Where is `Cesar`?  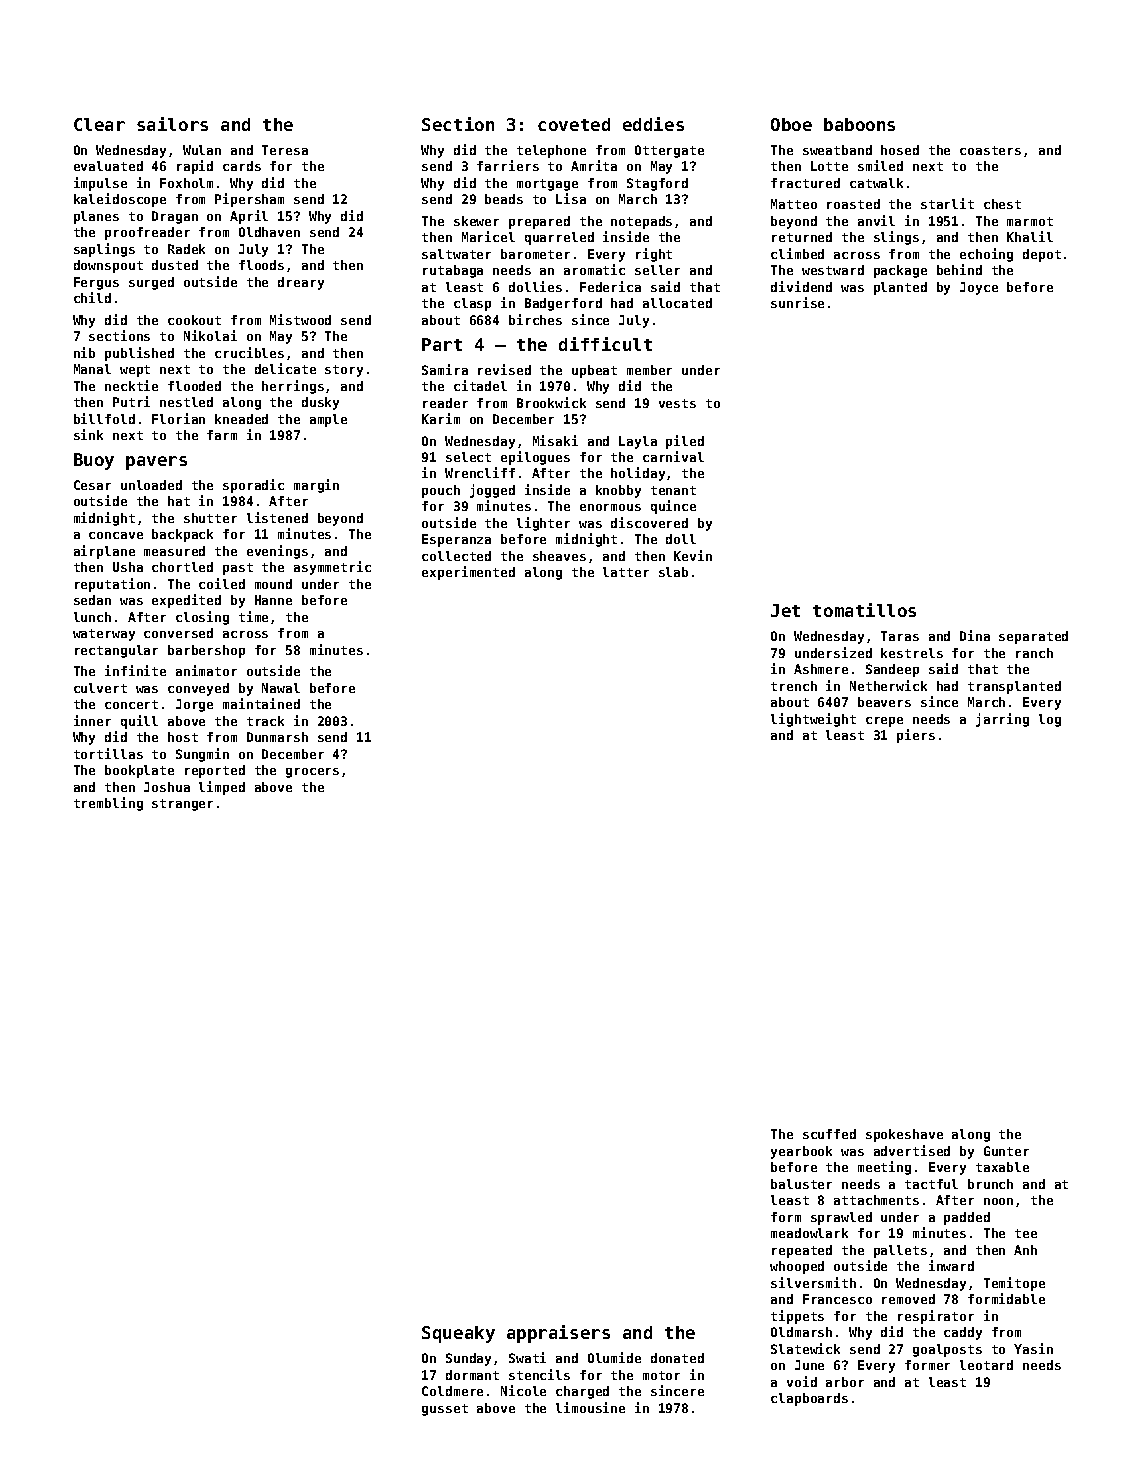 Cesar is located at coordinates (92, 485).
